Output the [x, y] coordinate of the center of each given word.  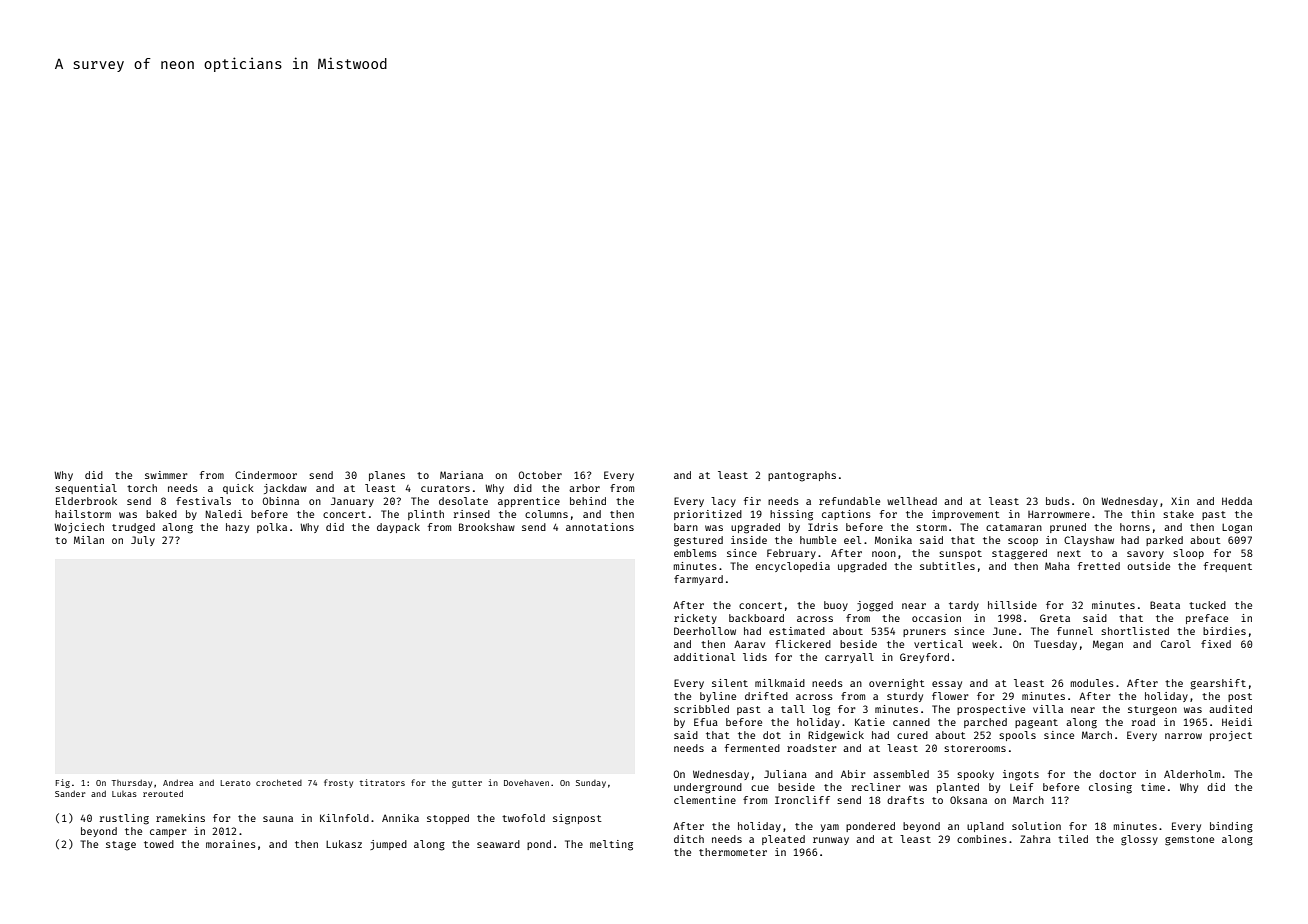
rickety [695, 619]
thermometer [733, 852]
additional [704, 657]
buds [1058, 501]
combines [982, 839]
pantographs [802, 476]
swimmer [166, 475]
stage [121, 846]
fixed [1216, 644]
